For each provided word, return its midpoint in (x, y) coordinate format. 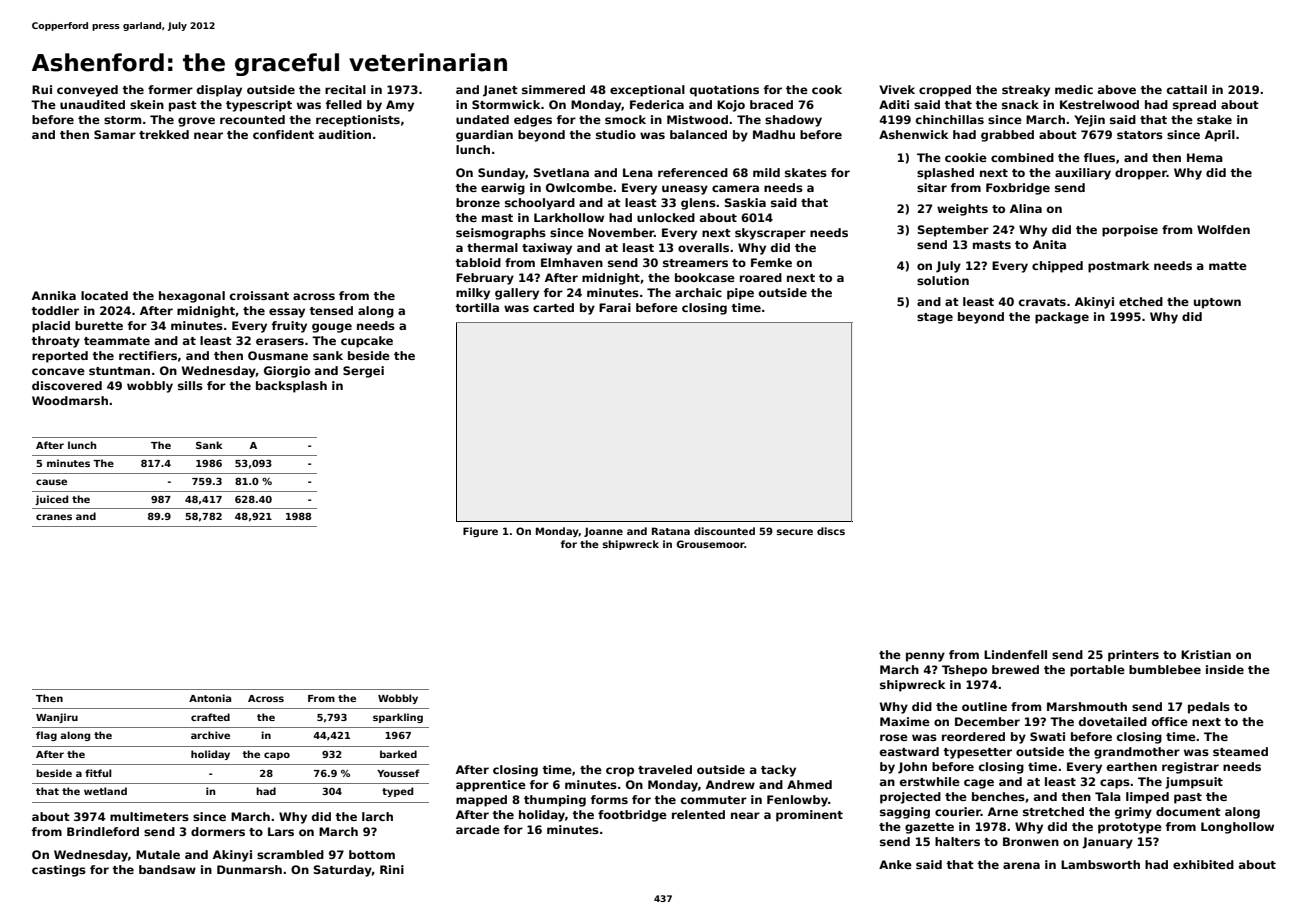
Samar (115, 134)
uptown (1217, 303)
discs (831, 531)
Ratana (671, 531)
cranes (54, 517)
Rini (392, 869)
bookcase (705, 277)
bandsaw (167, 869)
